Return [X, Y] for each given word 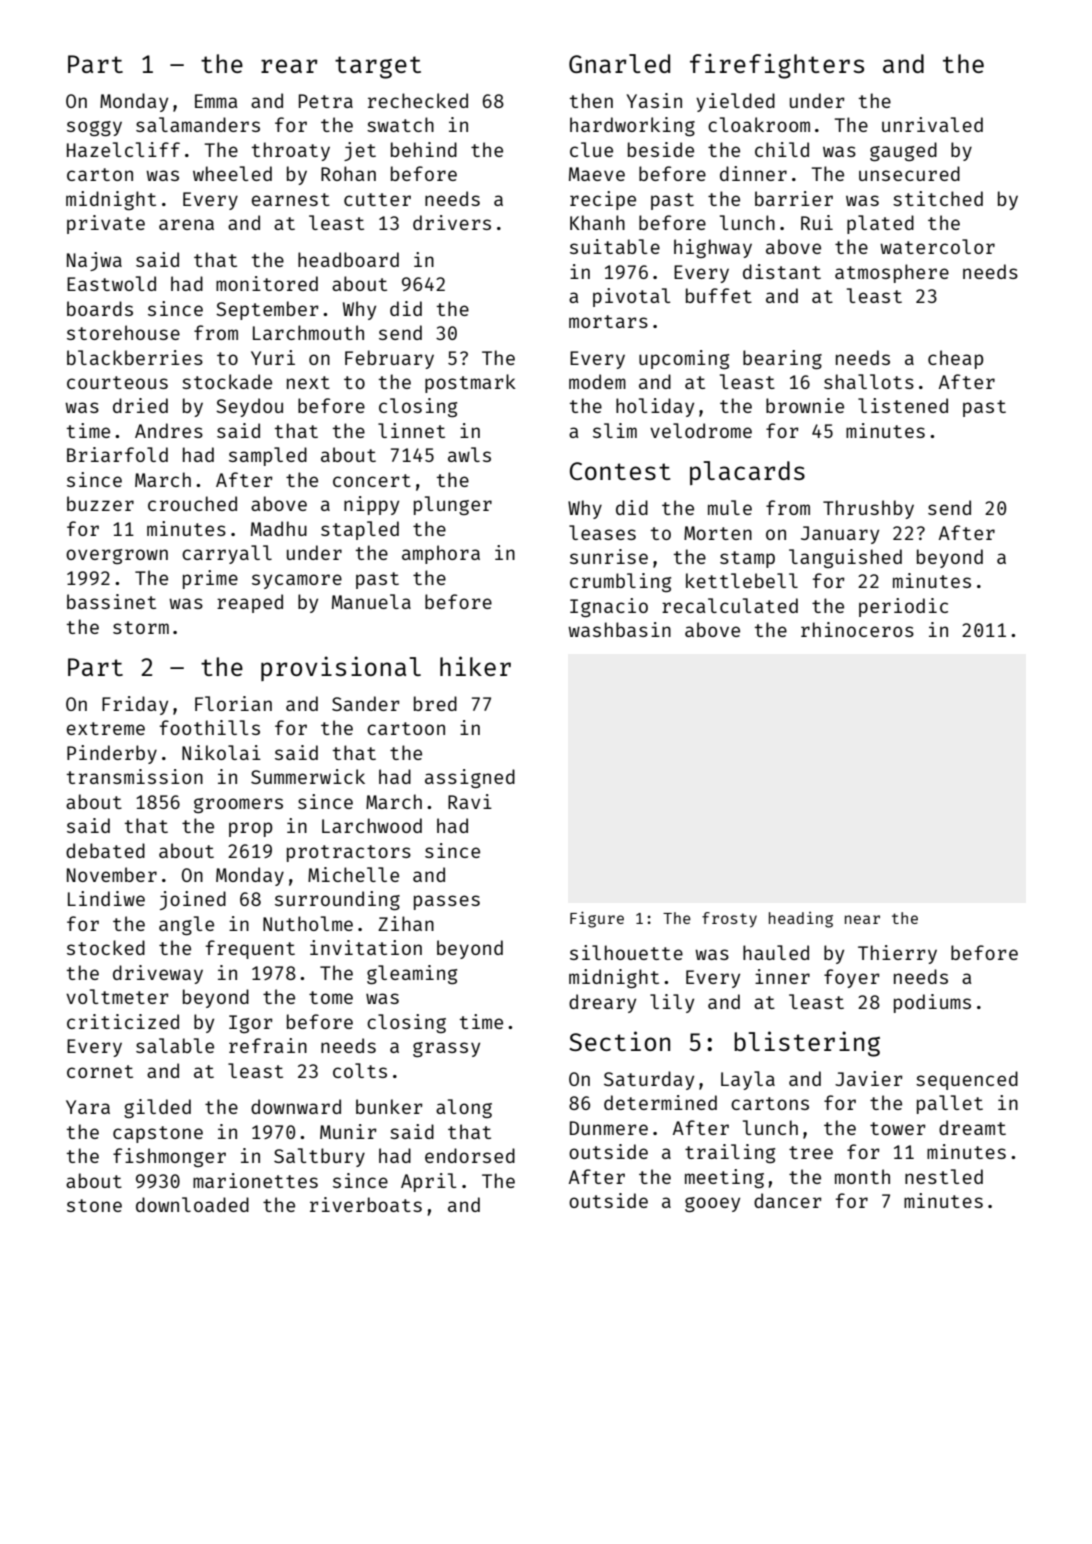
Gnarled [619, 63]
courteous [117, 382]
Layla [748, 1080]
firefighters [777, 66]
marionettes [255, 1180]
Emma [216, 101]
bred [435, 703]
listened [903, 405]
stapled [360, 530]
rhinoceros [857, 629]
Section [619, 1041]
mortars [608, 321]
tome [331, 997]
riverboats [366, 1204]
